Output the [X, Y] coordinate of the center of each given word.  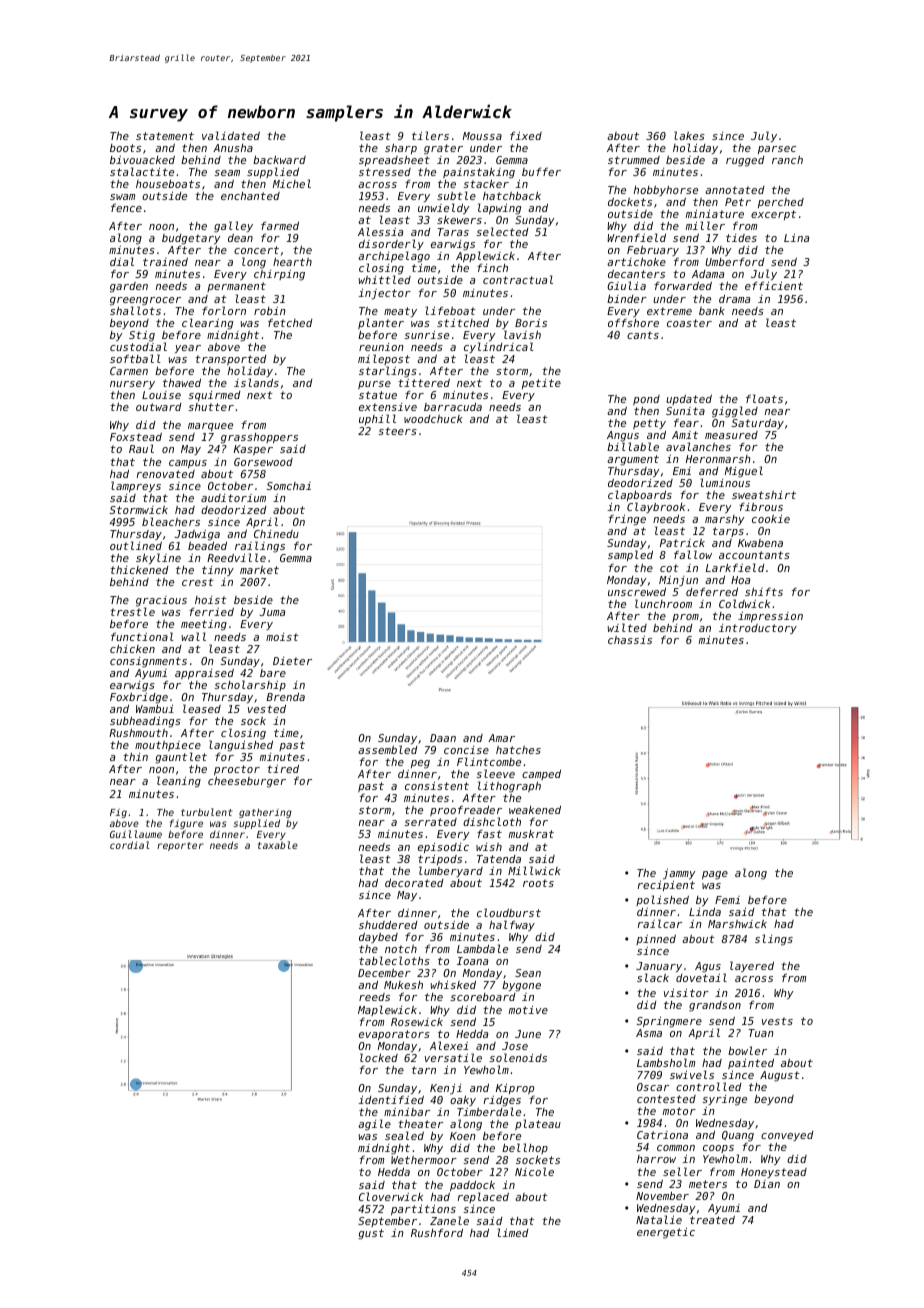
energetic [666, 1233]
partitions [423, 1210]
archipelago [394, 258]
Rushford [437, 1232]
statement [165, 136]
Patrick [682, 543]
